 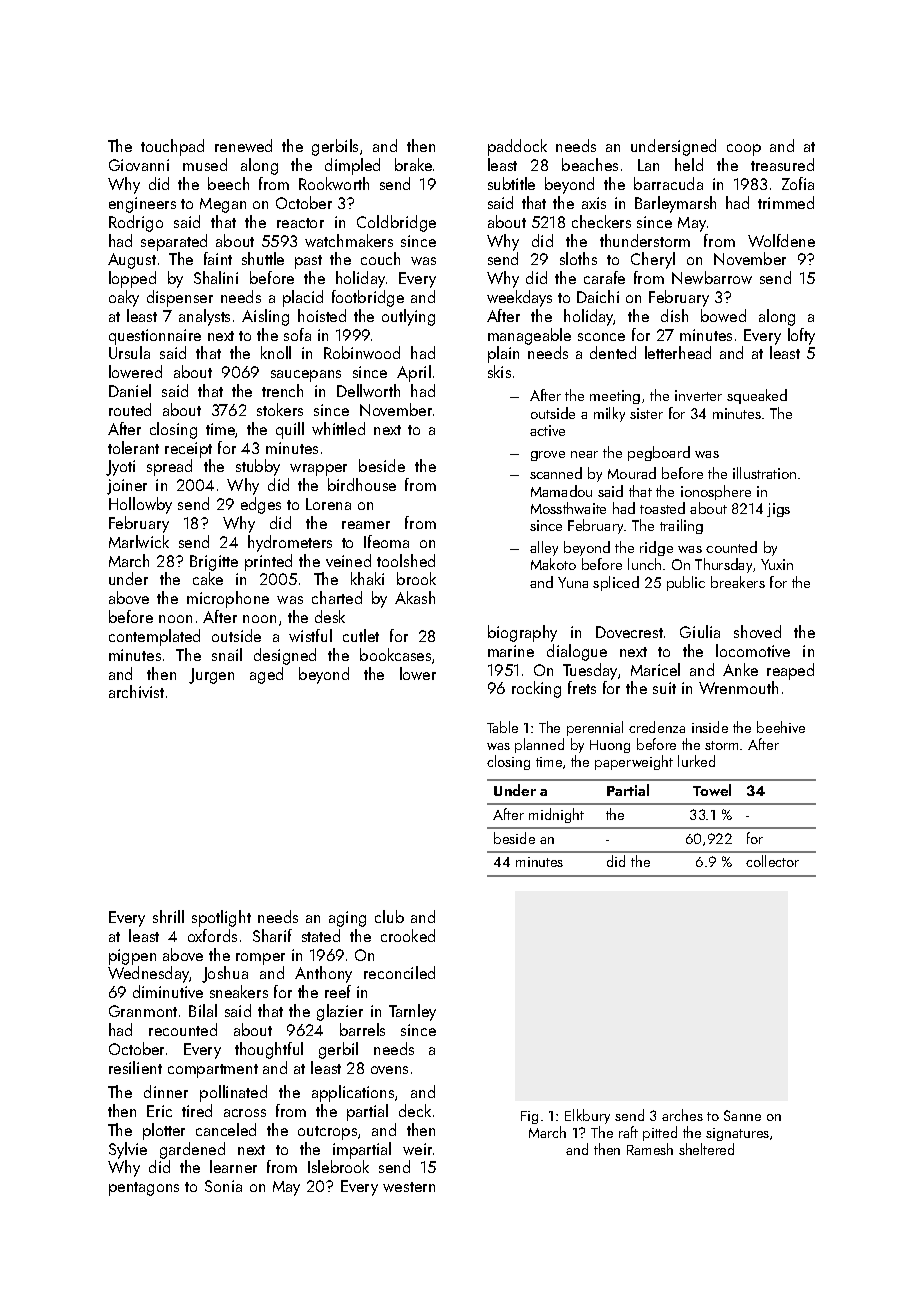 I want to click on shoved, so click(x=757, y=631).
